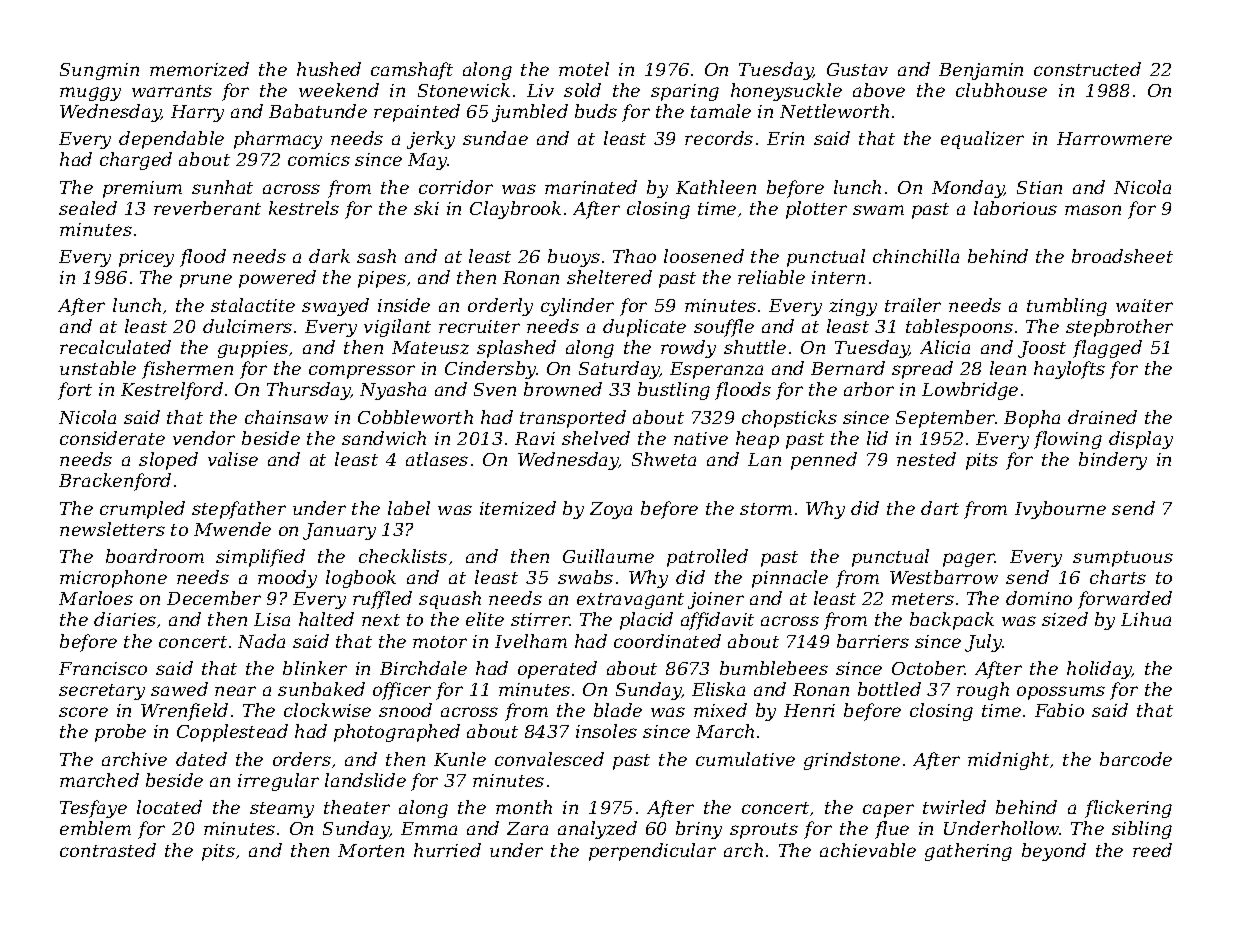  I want to click on chinchilla, so click(916, 256).
